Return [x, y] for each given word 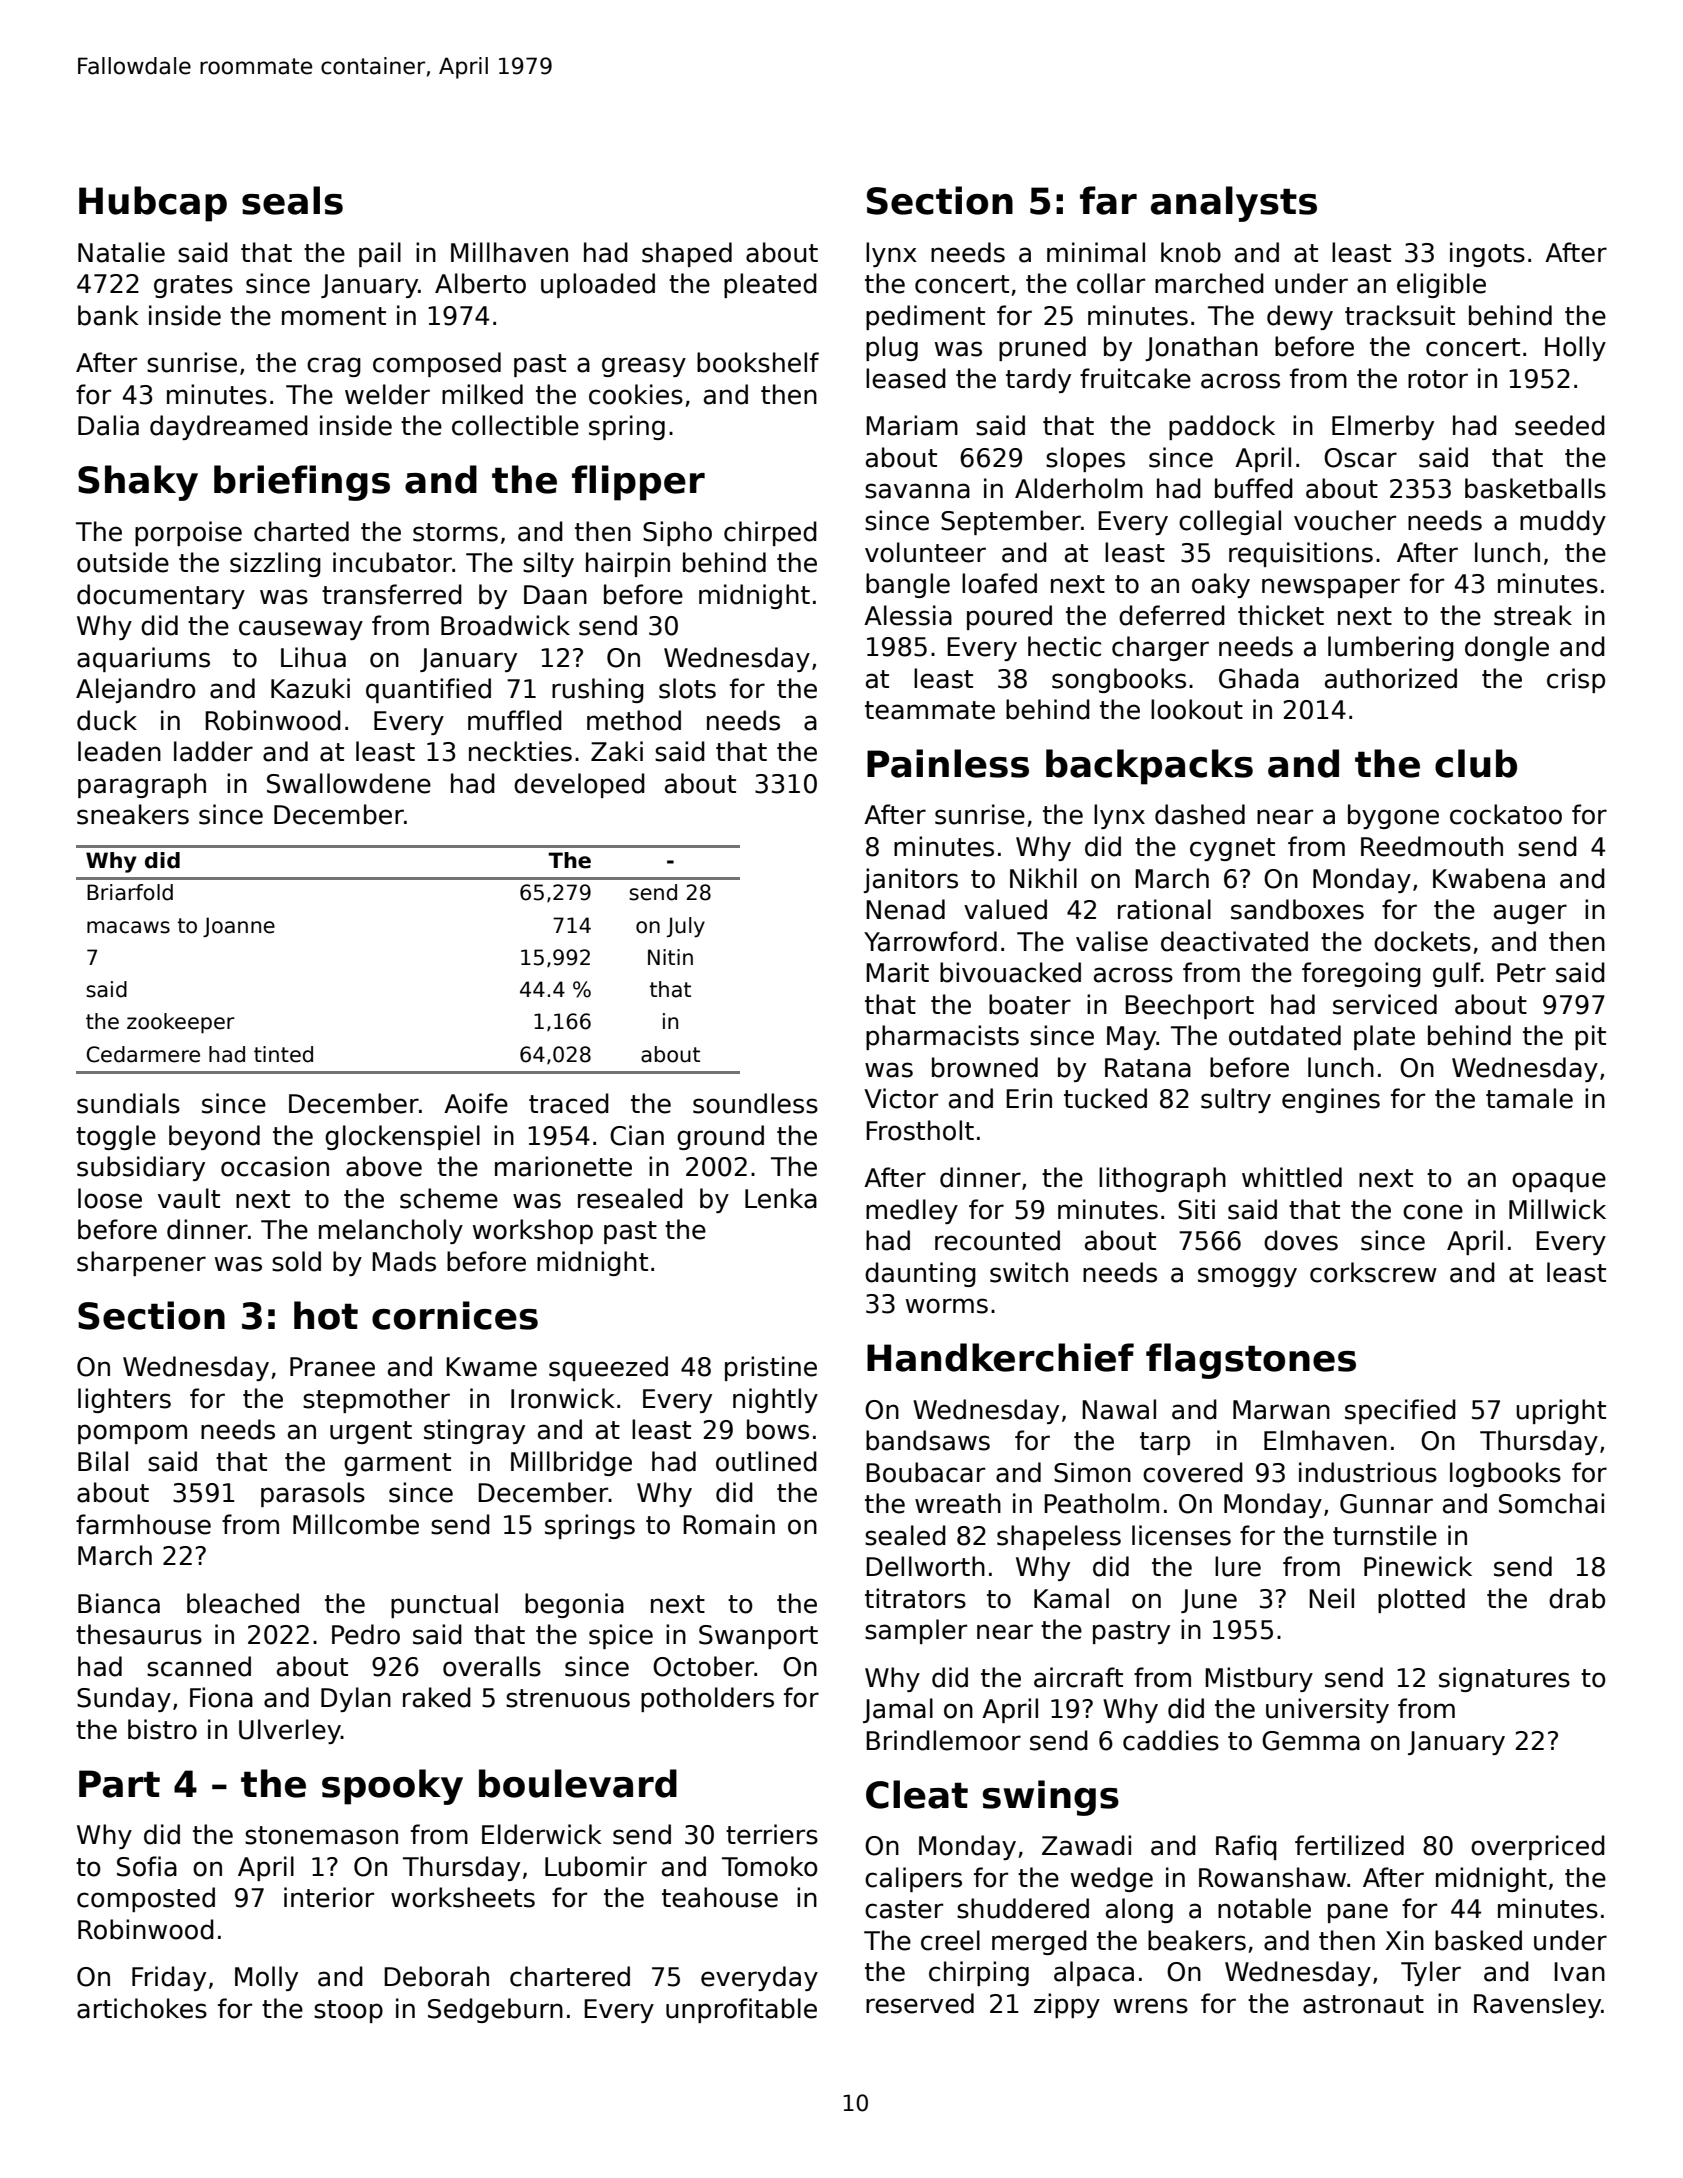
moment [334, 316]
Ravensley [1537, 2005]
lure [1238, 1566]
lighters [124, 1400]
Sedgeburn [495, 2010]
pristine [771, 1368]
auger [1530, 914]
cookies [636, 394]
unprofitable [741, 2010]
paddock [1222, 427]
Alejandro [136, 690]
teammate [930, 710]
